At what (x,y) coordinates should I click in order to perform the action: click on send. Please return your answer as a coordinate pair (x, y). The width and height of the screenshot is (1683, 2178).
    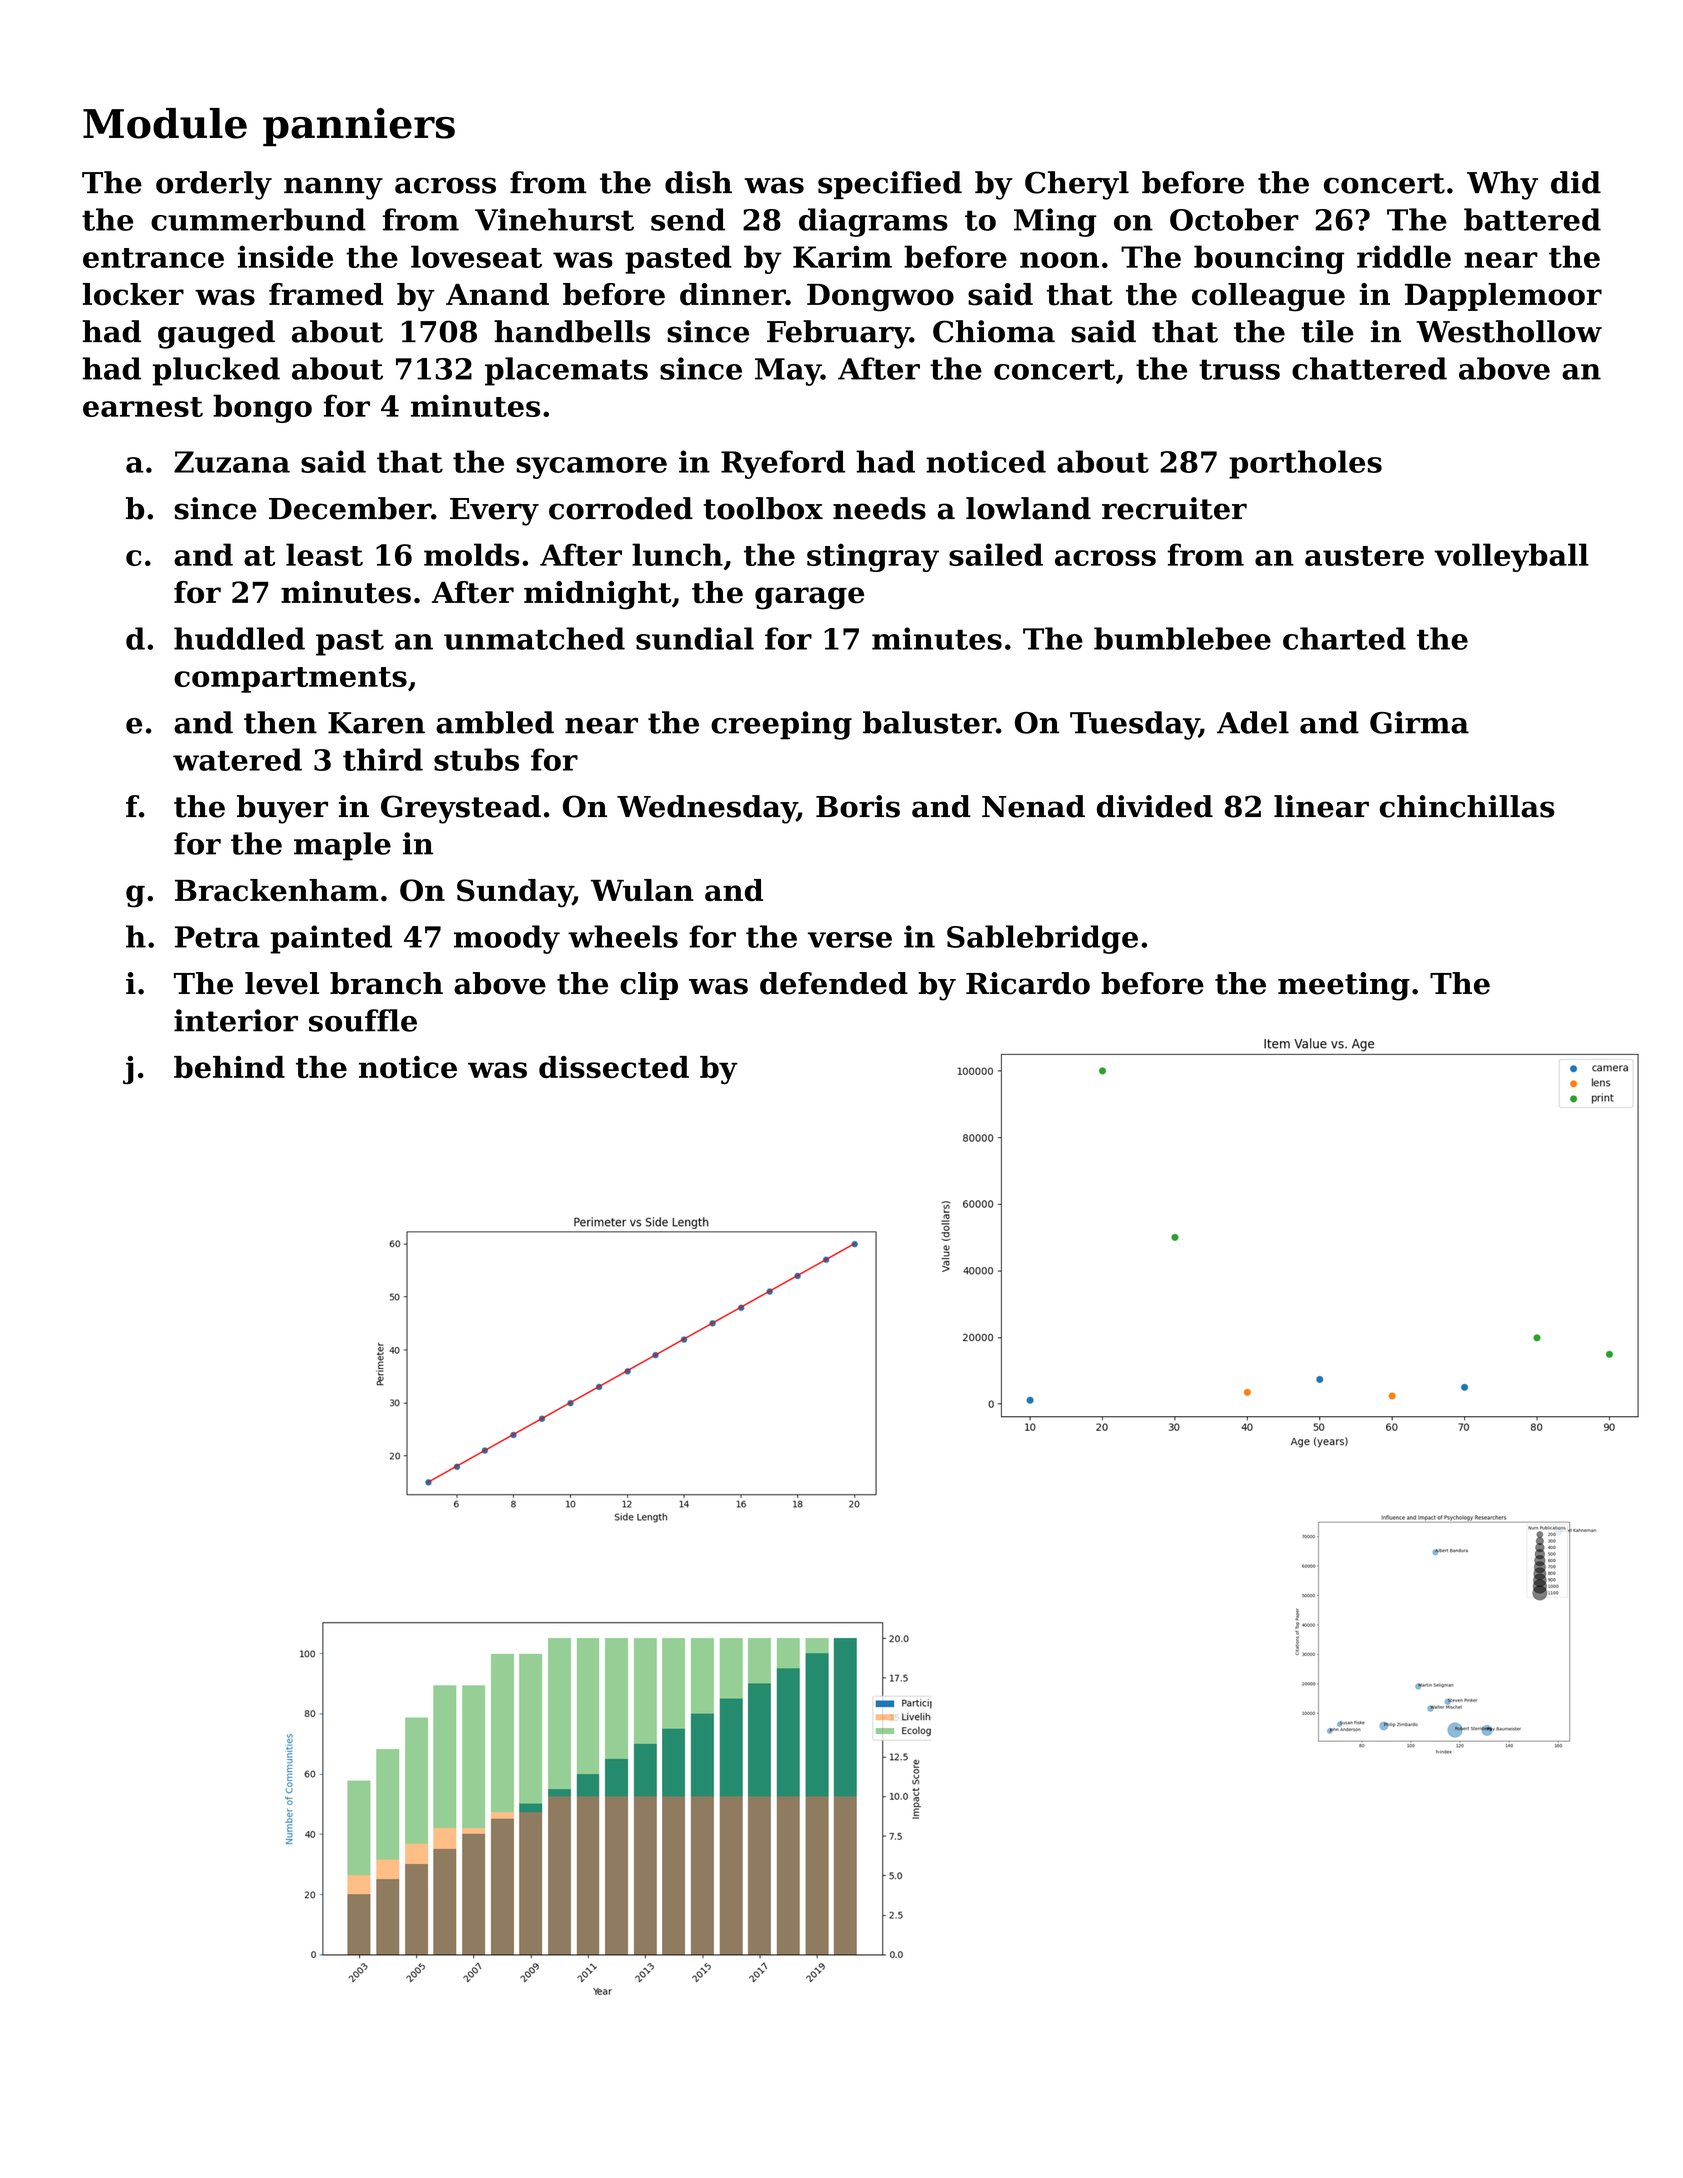
    Looking at the image, I should click on (688, 219).
